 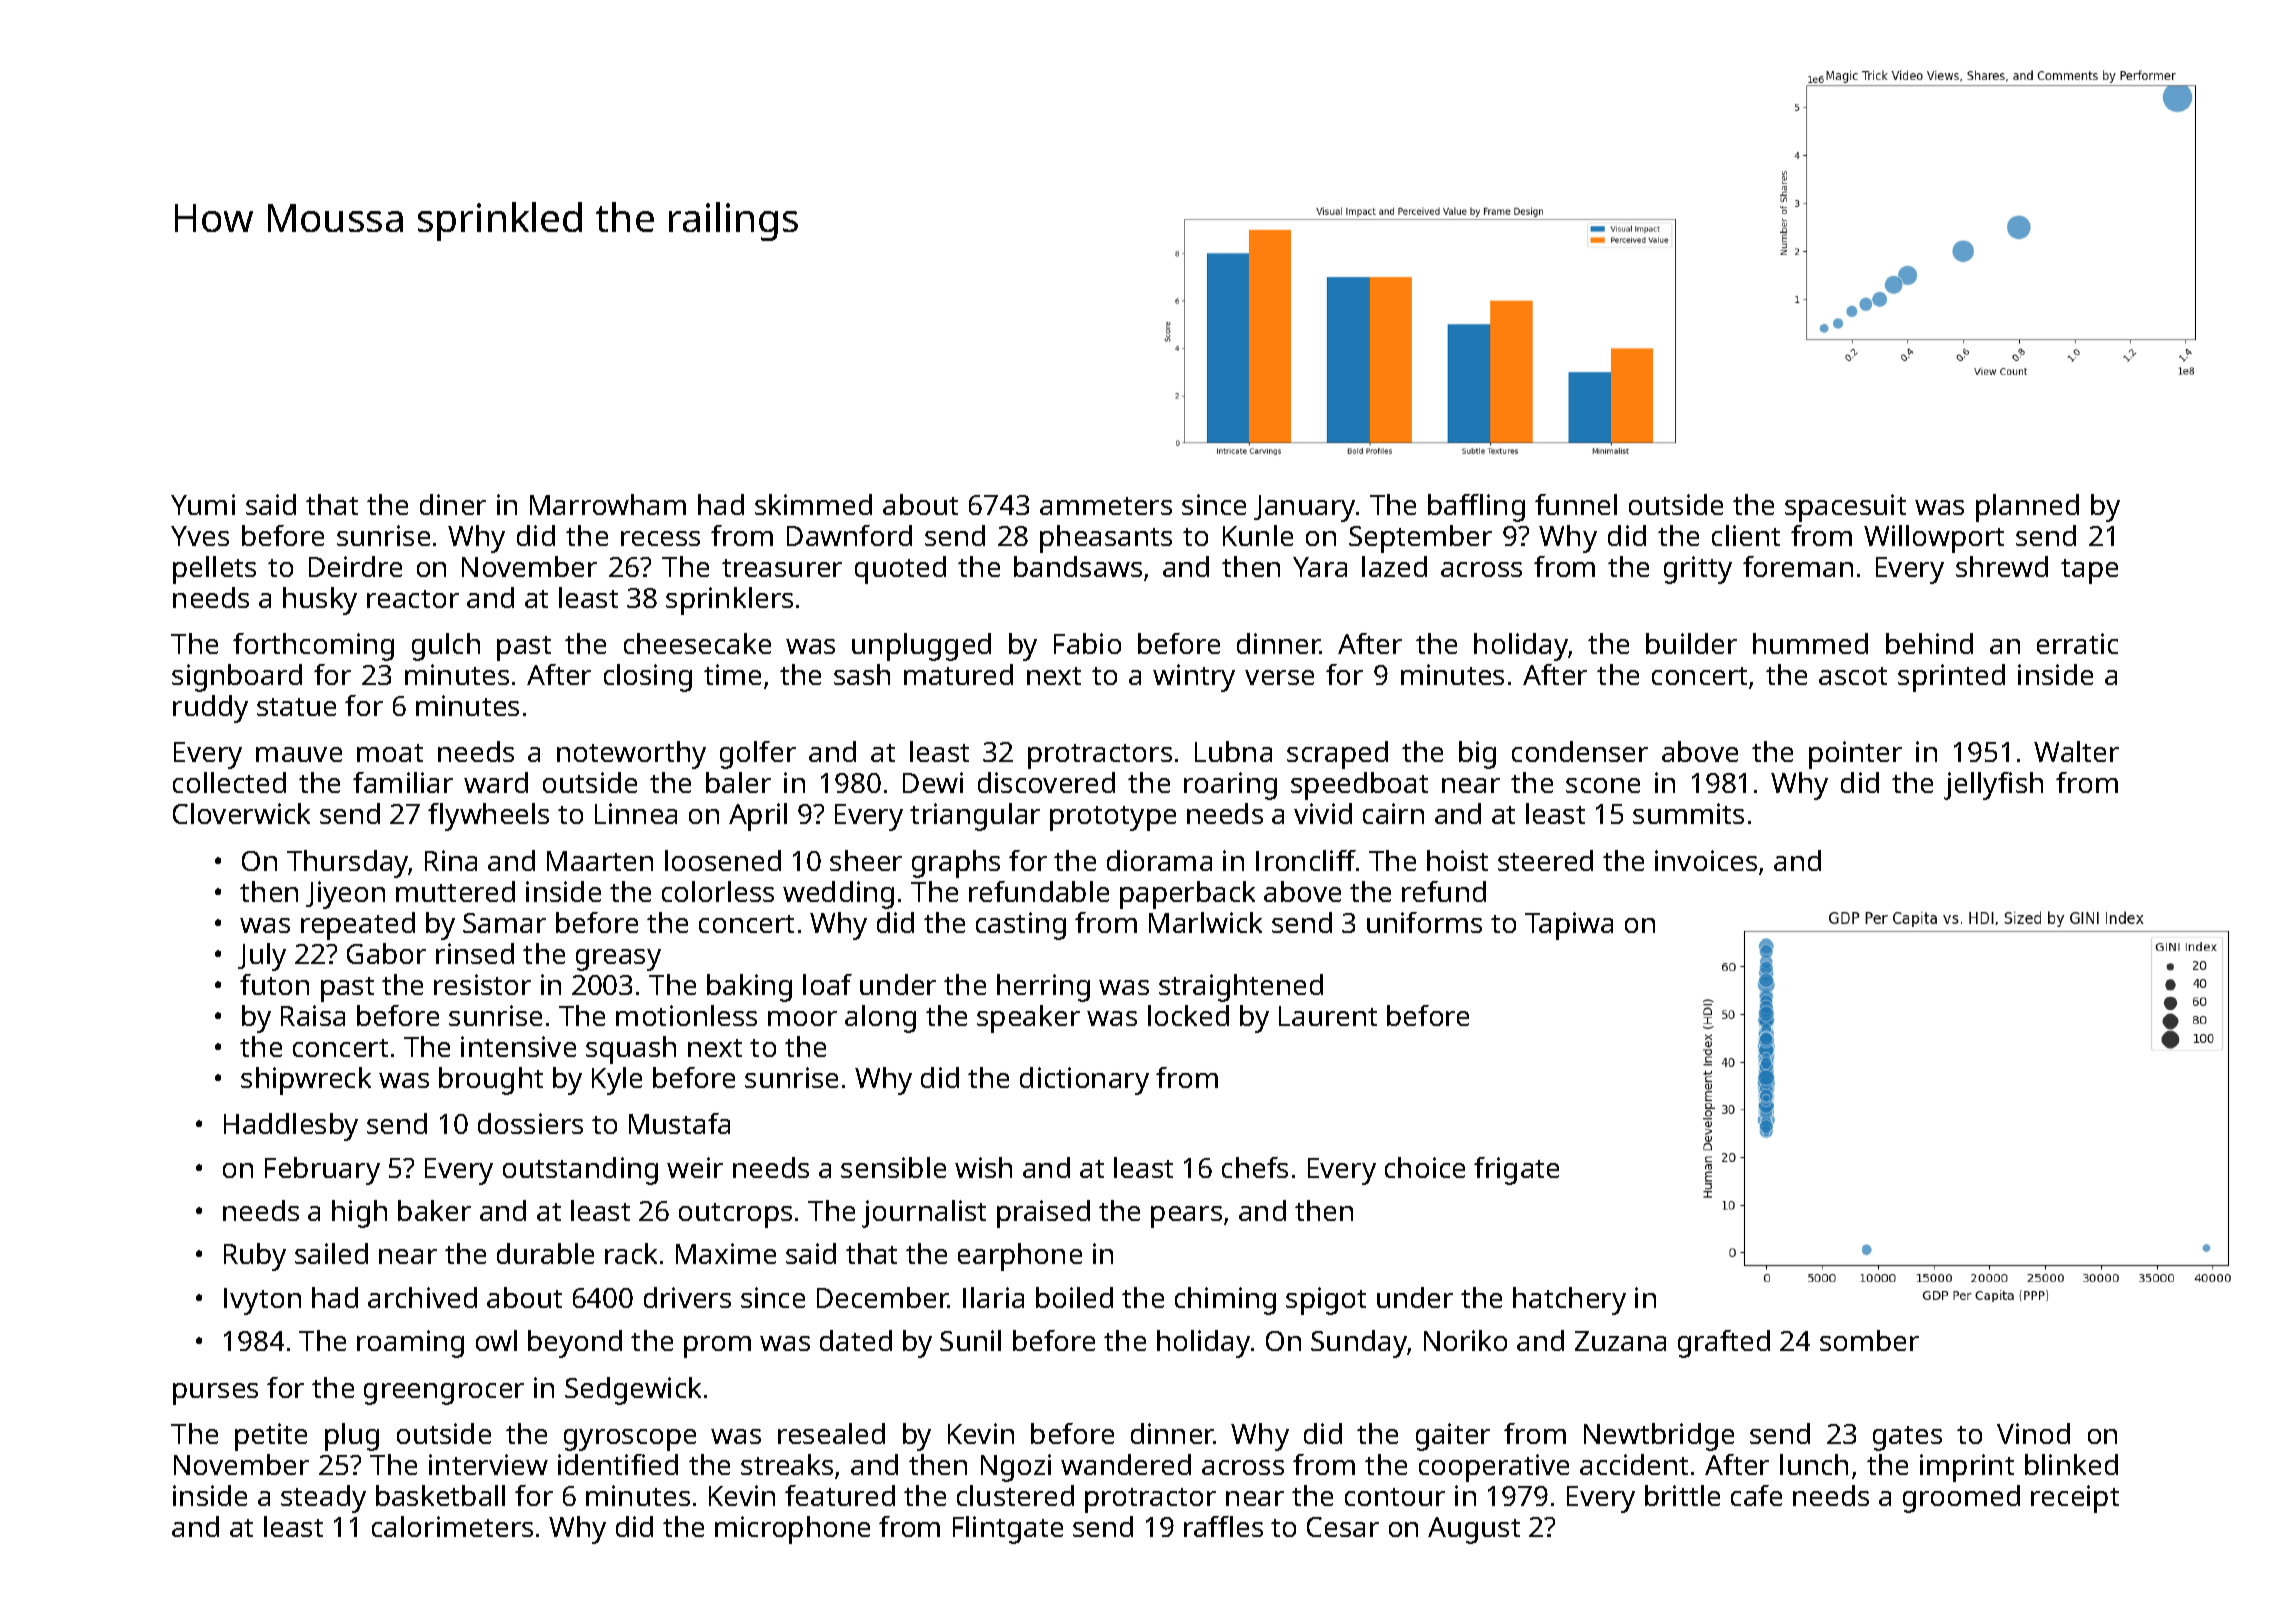 What do you see at coordinates (813, 504) in the screenshot?
I see `skimmed` at bounding box center [813, 504].
